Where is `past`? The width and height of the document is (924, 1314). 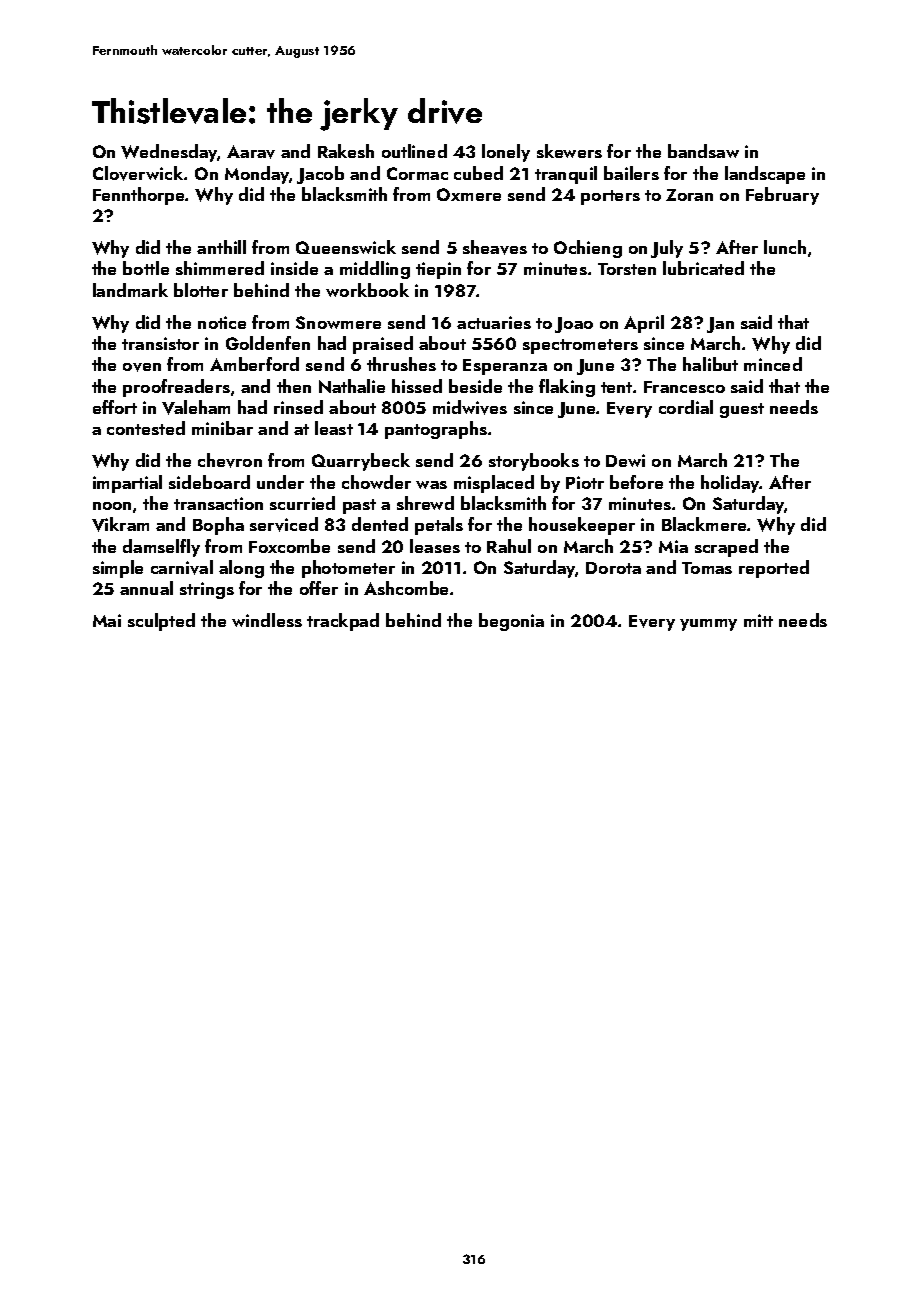
past is located at coordinates (359, 506).
